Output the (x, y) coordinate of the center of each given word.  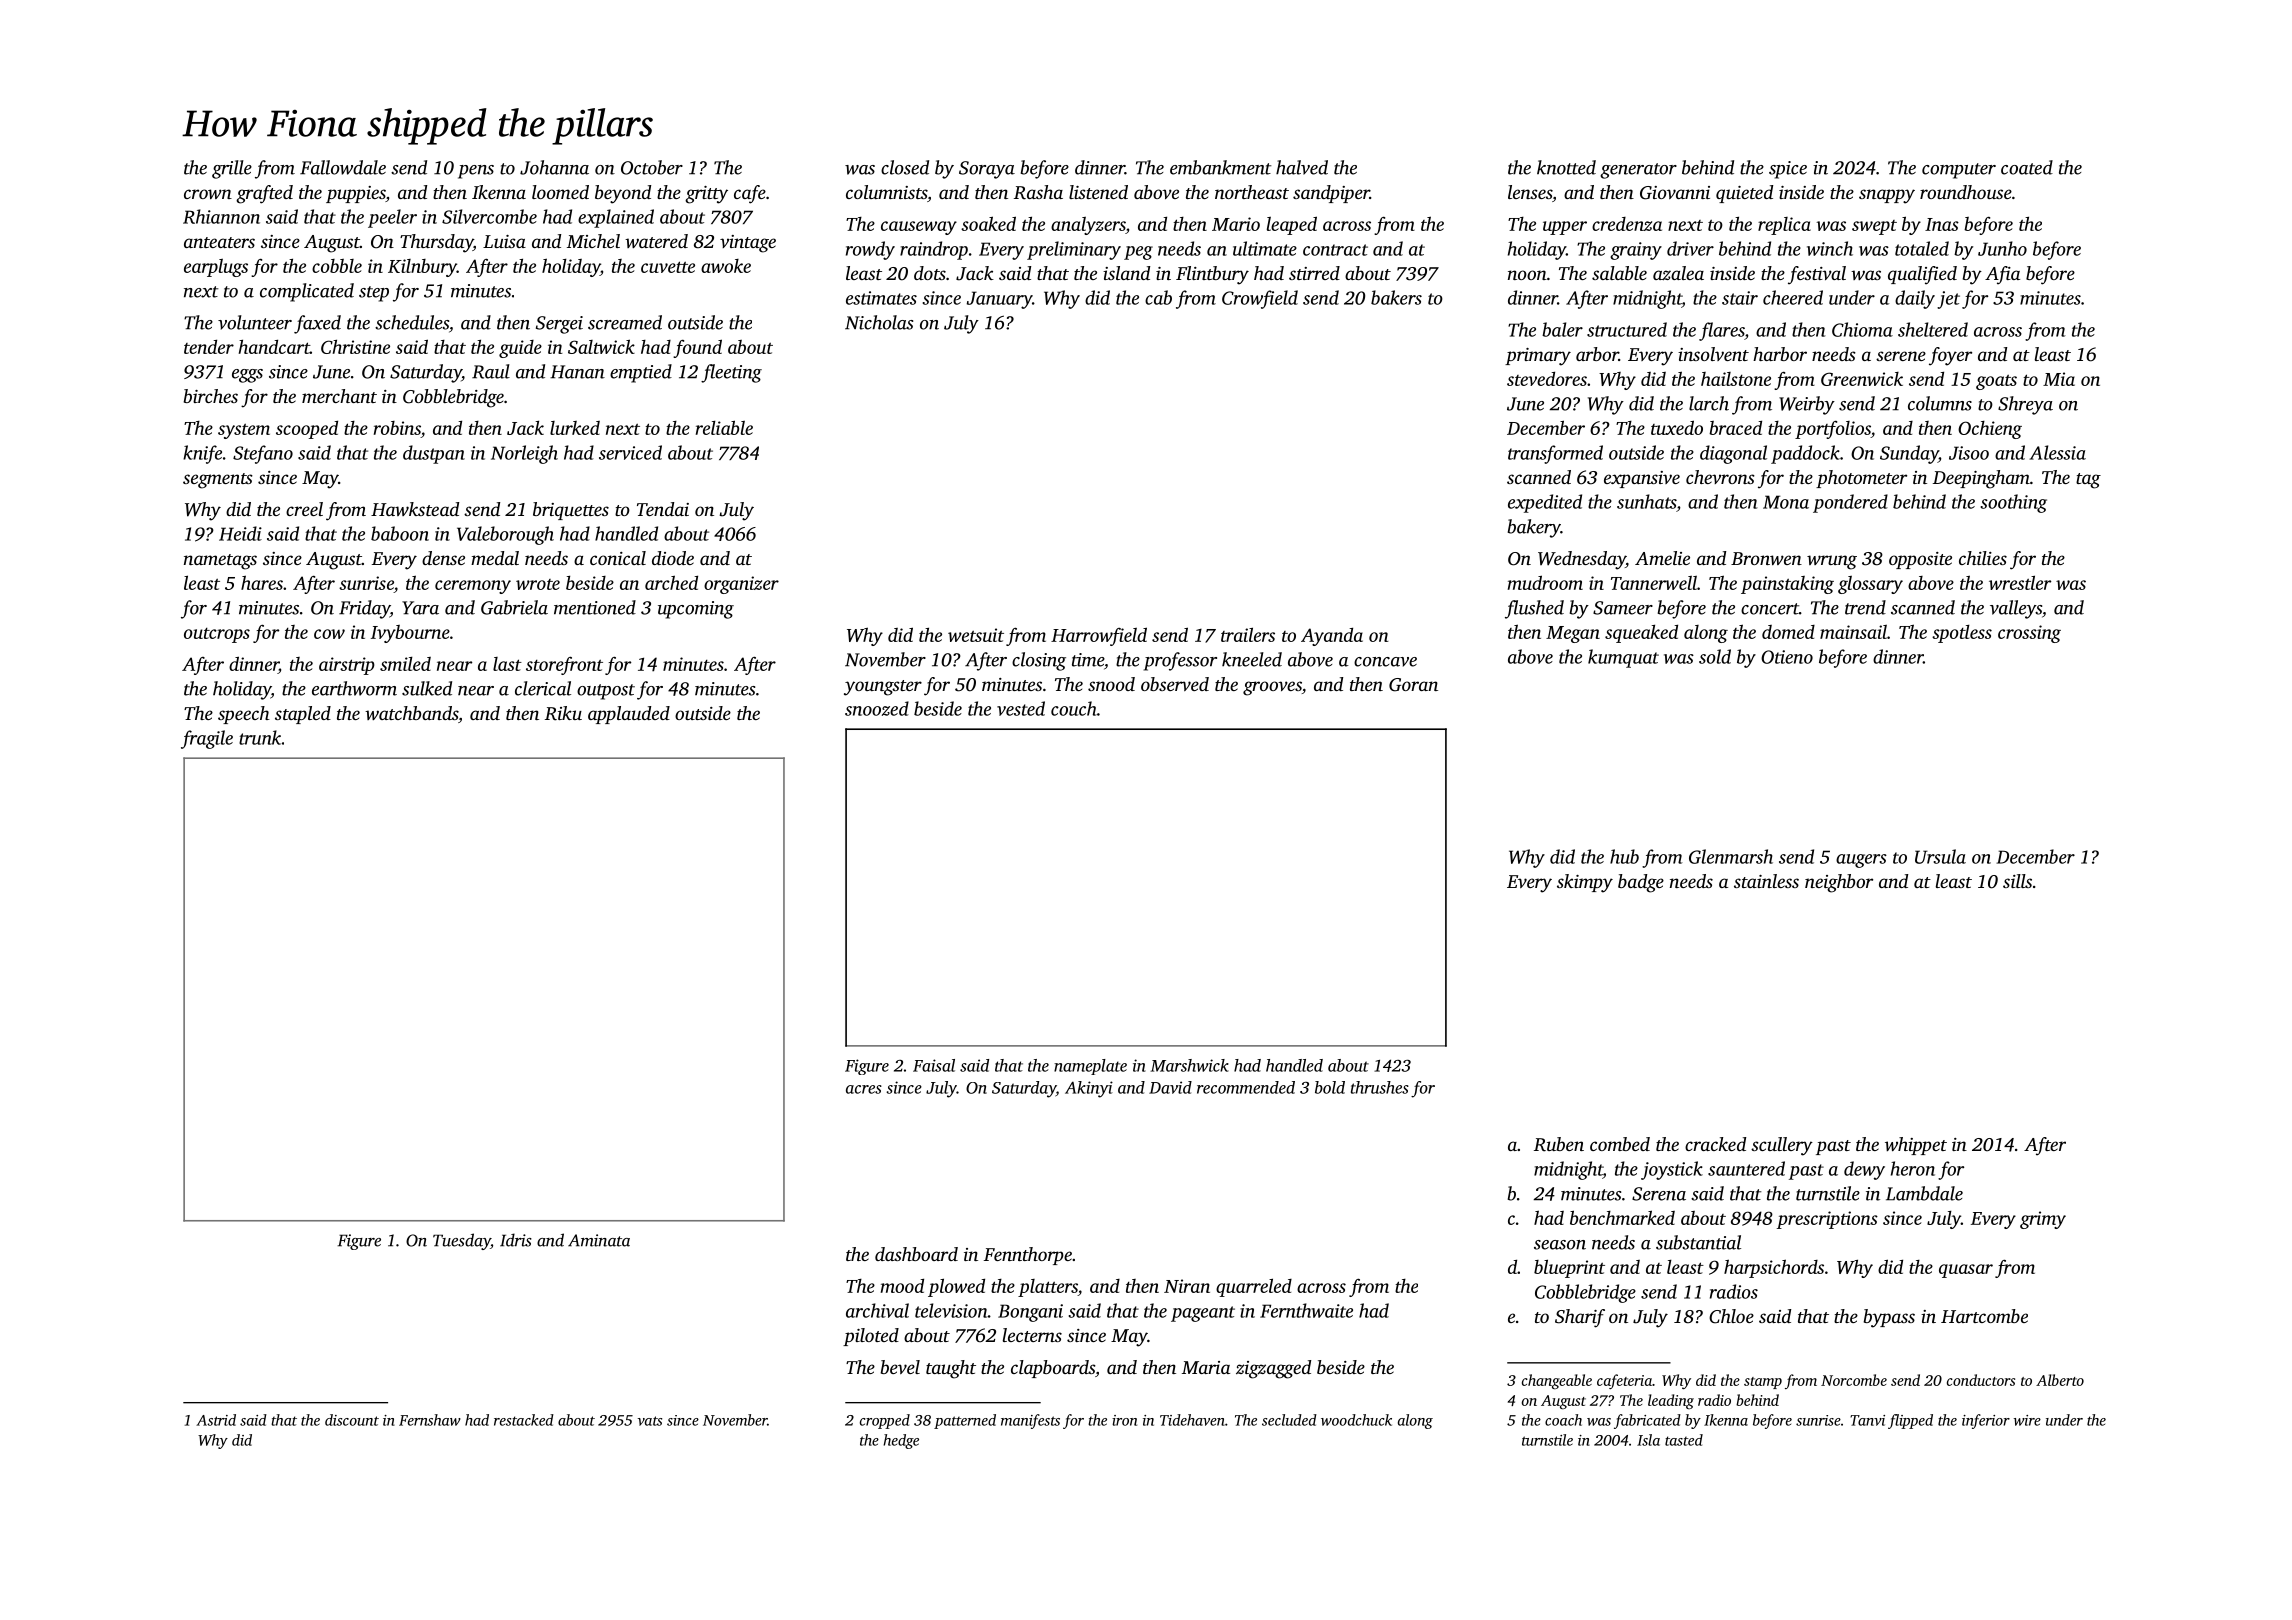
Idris (516, 1240)
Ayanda (1332, 636)
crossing (2029, 634)
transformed (1555, 454)
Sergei (559, 325)
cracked (1715, 1144)
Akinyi (1089, 1089)
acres (864, 1089)
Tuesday (462, 1241)
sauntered (1746, 1168)
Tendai (663, 509)
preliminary (1074, 250)
